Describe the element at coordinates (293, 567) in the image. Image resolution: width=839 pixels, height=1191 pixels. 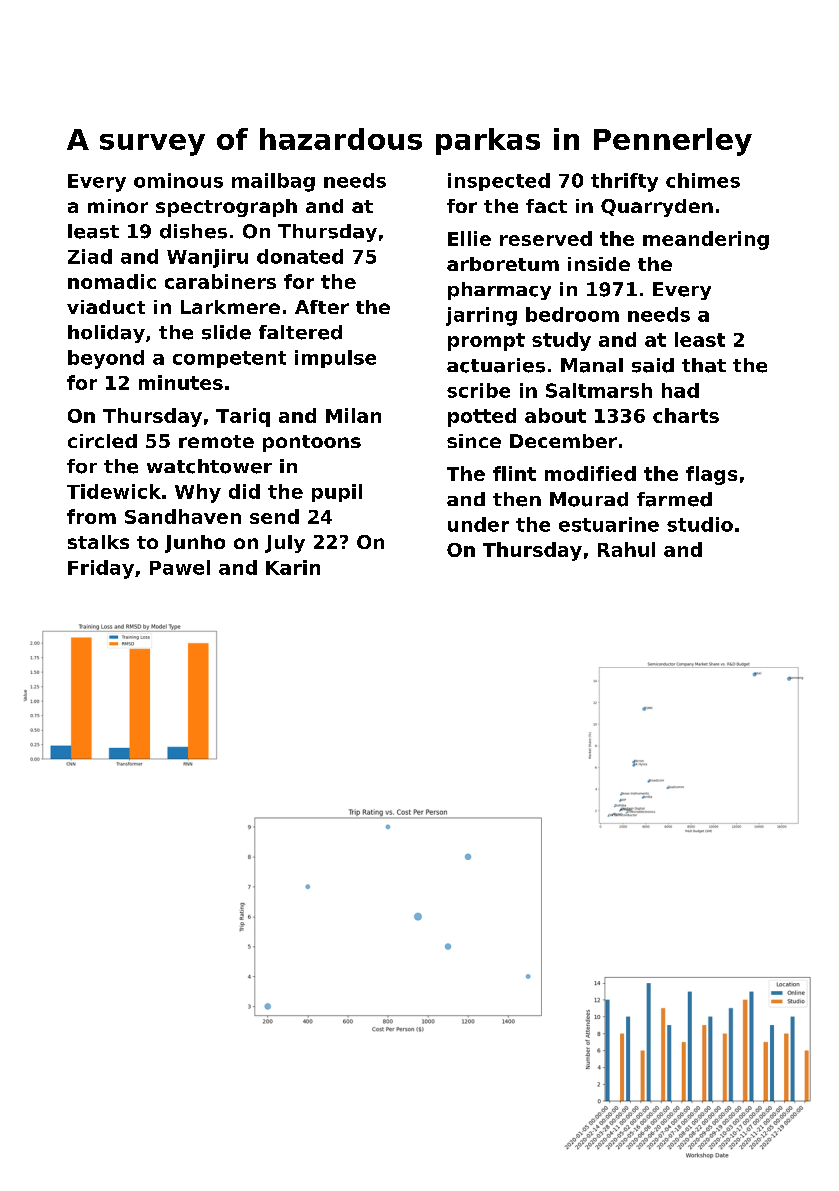
I see `Karin` at that location.
